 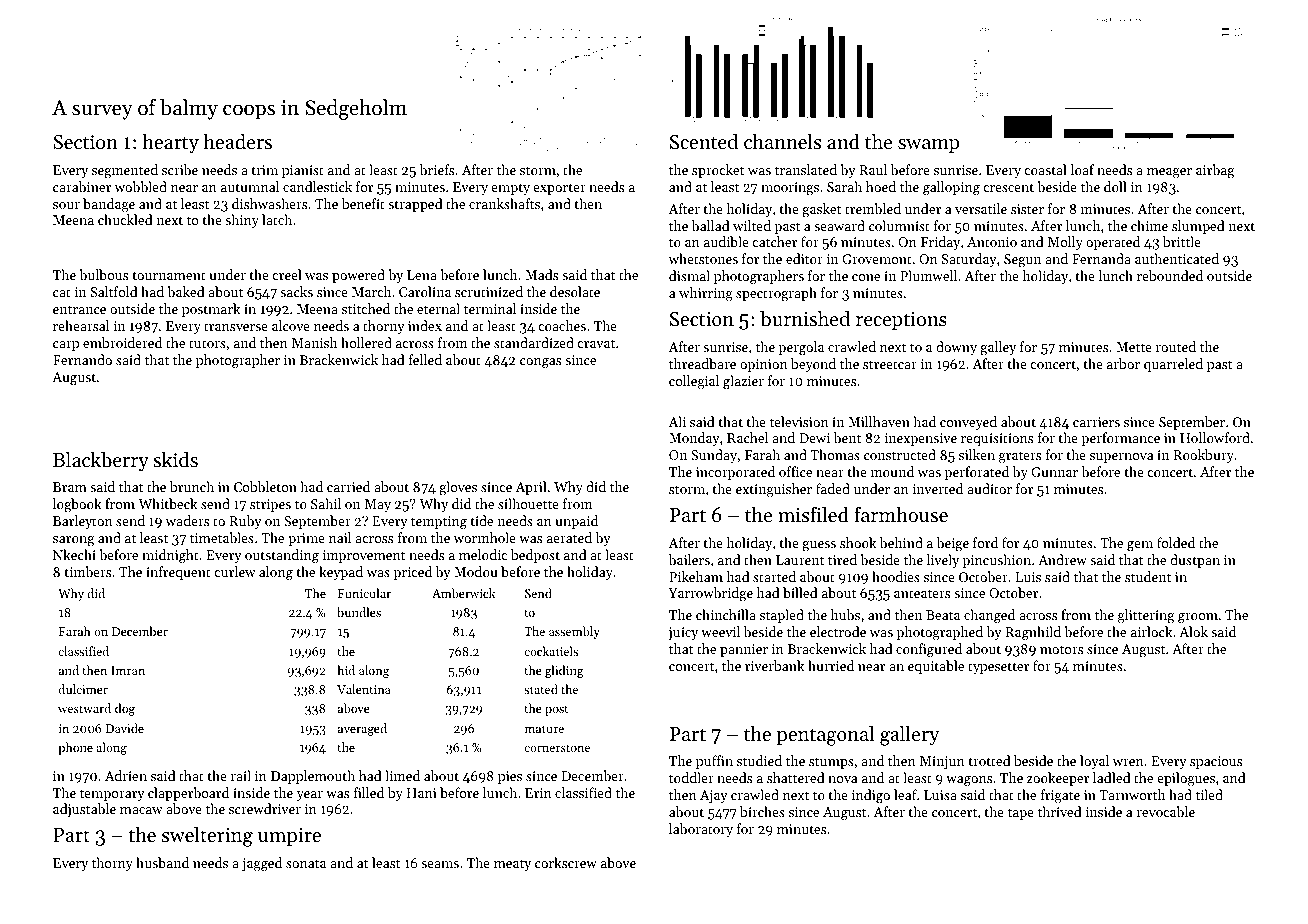 I want to click on sonata, so click(x=306, y=863).
